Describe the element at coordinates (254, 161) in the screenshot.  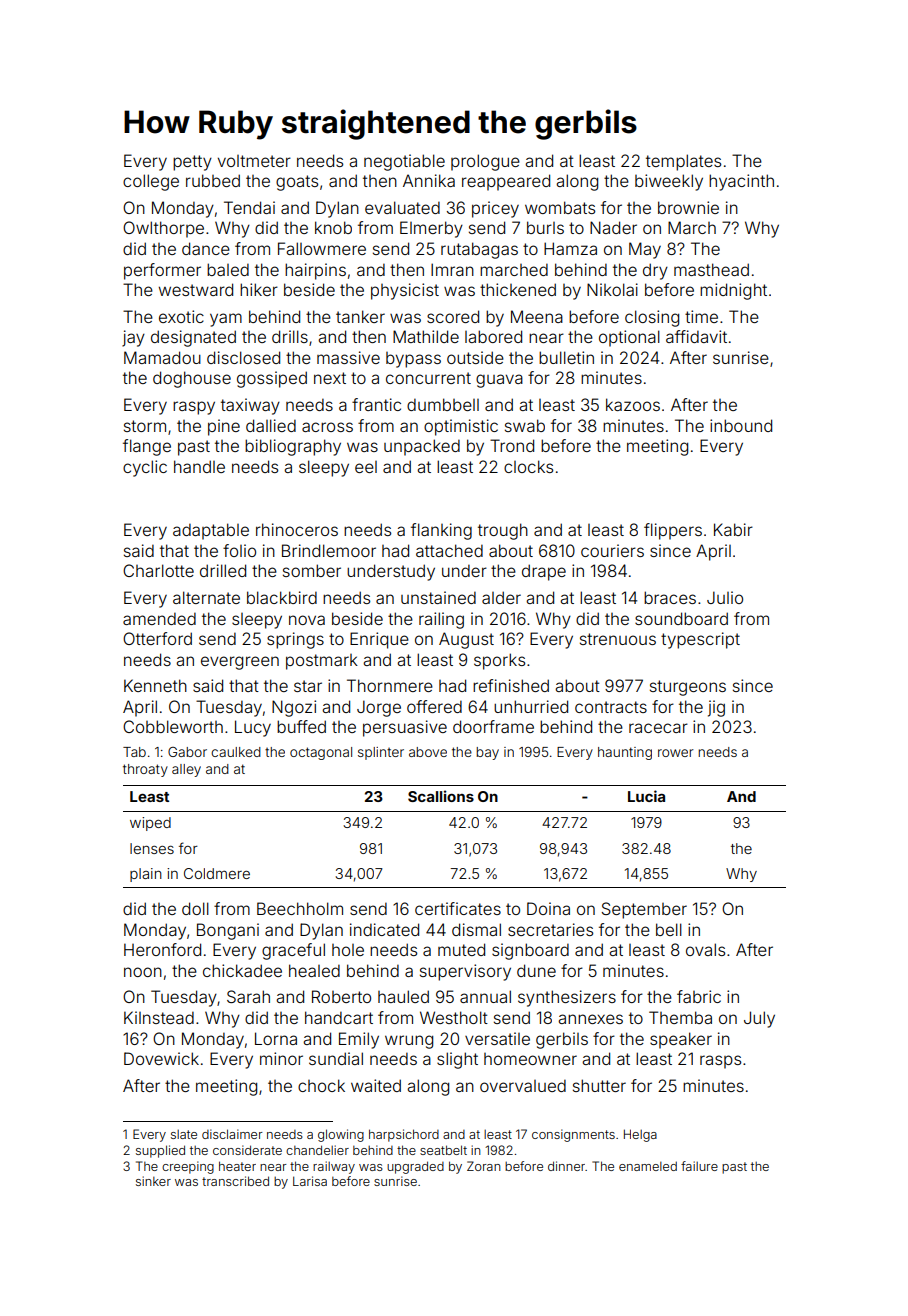
I see `voltmeter` at that location.
